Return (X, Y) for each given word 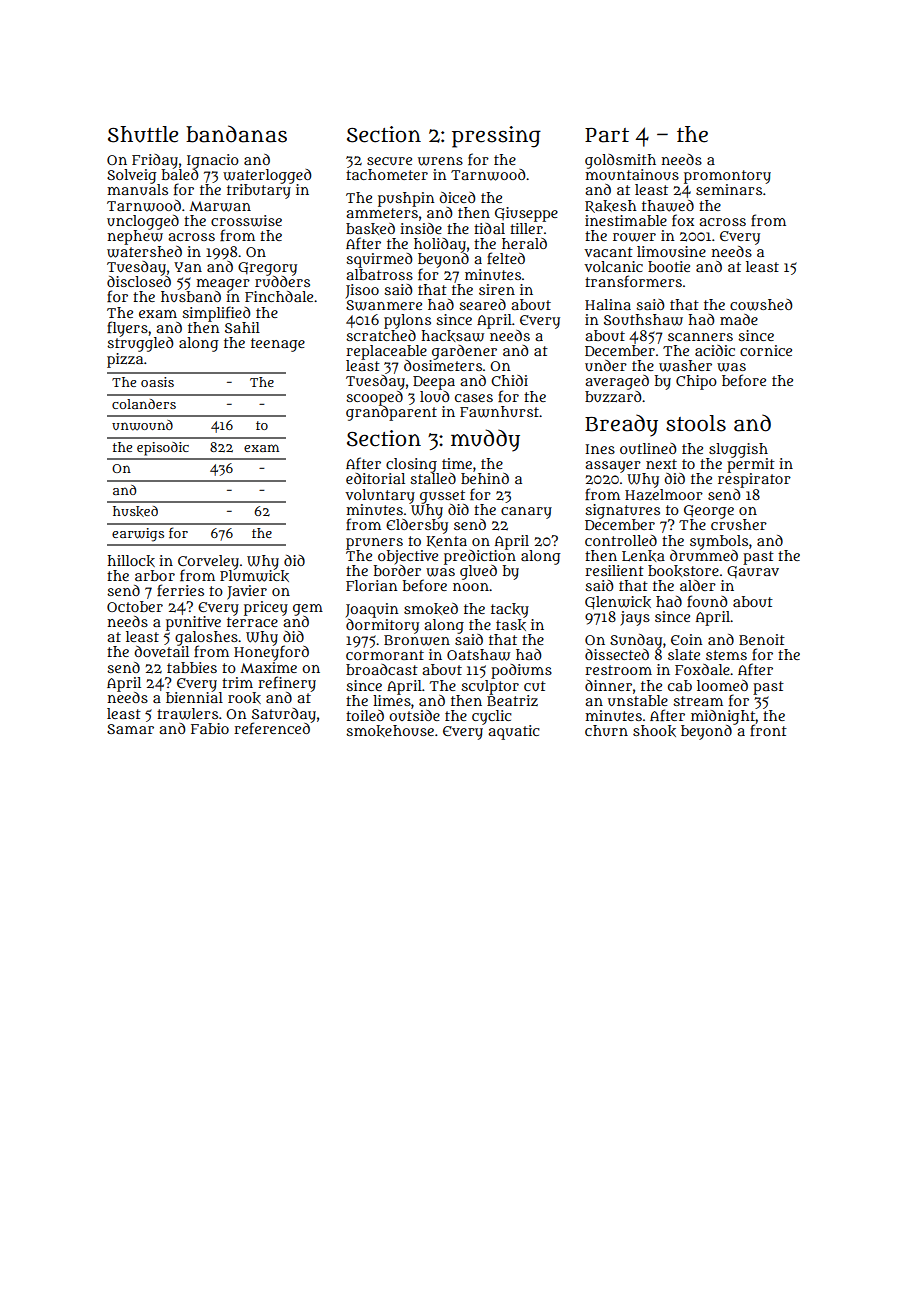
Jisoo (362, 291)
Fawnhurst (499, 412)
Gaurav (753, 572)
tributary (259, 191)
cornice (766, 350)
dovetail (161, 651)
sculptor (490, 687)
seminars (729, 189)
